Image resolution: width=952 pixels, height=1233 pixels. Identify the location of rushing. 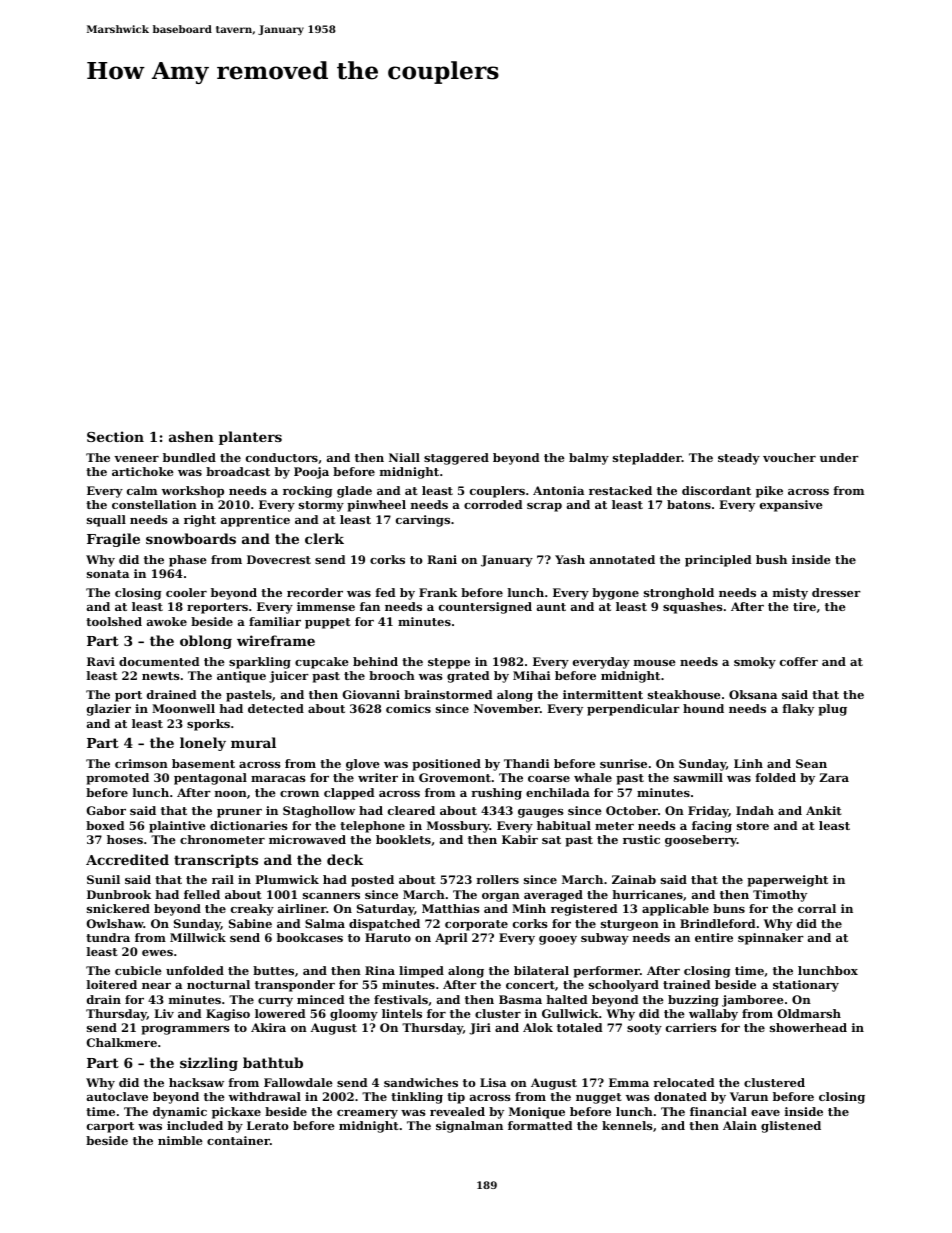
(496, 794).
